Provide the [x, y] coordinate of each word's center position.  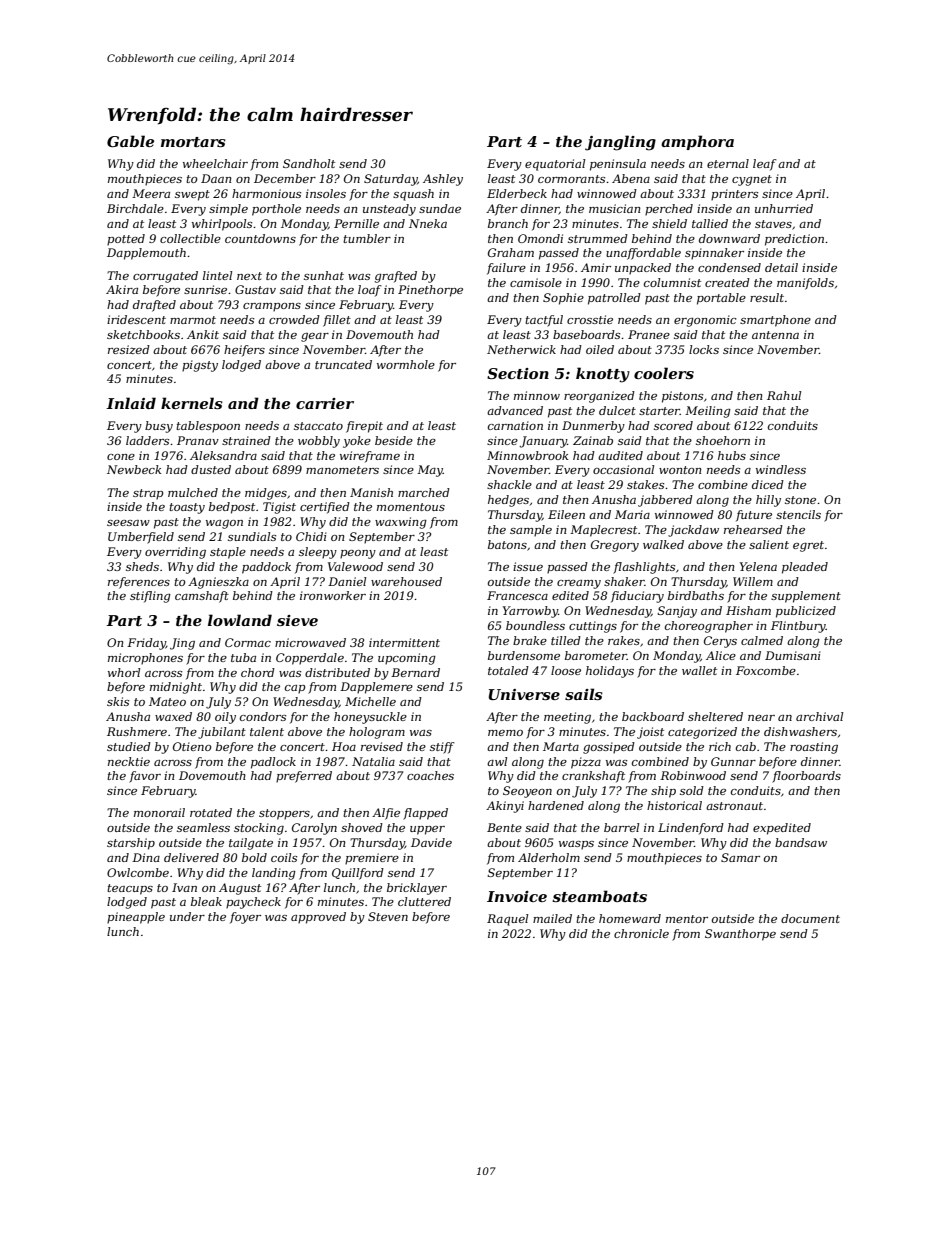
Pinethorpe [430, 291]
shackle [509, 484]
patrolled [614, 299]
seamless [203, 827]
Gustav [255, 289]
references [139, 583]
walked [663, 544]
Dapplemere [376, 688]
